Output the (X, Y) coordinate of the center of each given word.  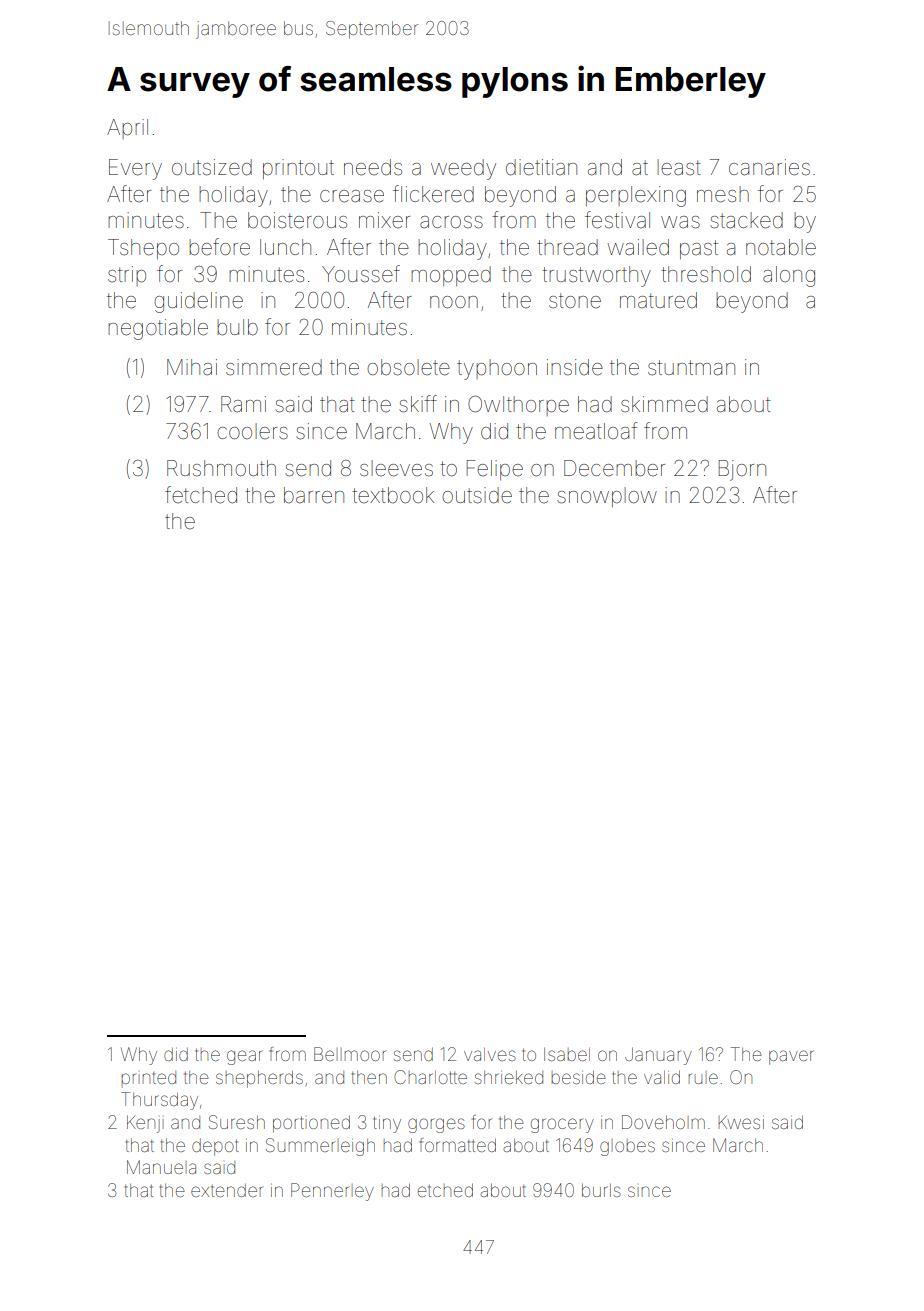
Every (135, 169)
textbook (393, 495)
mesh (723, 194)
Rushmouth (221, 468)
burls (601, 1190)
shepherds (259, 1079)
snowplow (607, 497)
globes (627, 1148)
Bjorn (742, 470)
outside (477, 495)
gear (245, 1057)
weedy (463, 169)
